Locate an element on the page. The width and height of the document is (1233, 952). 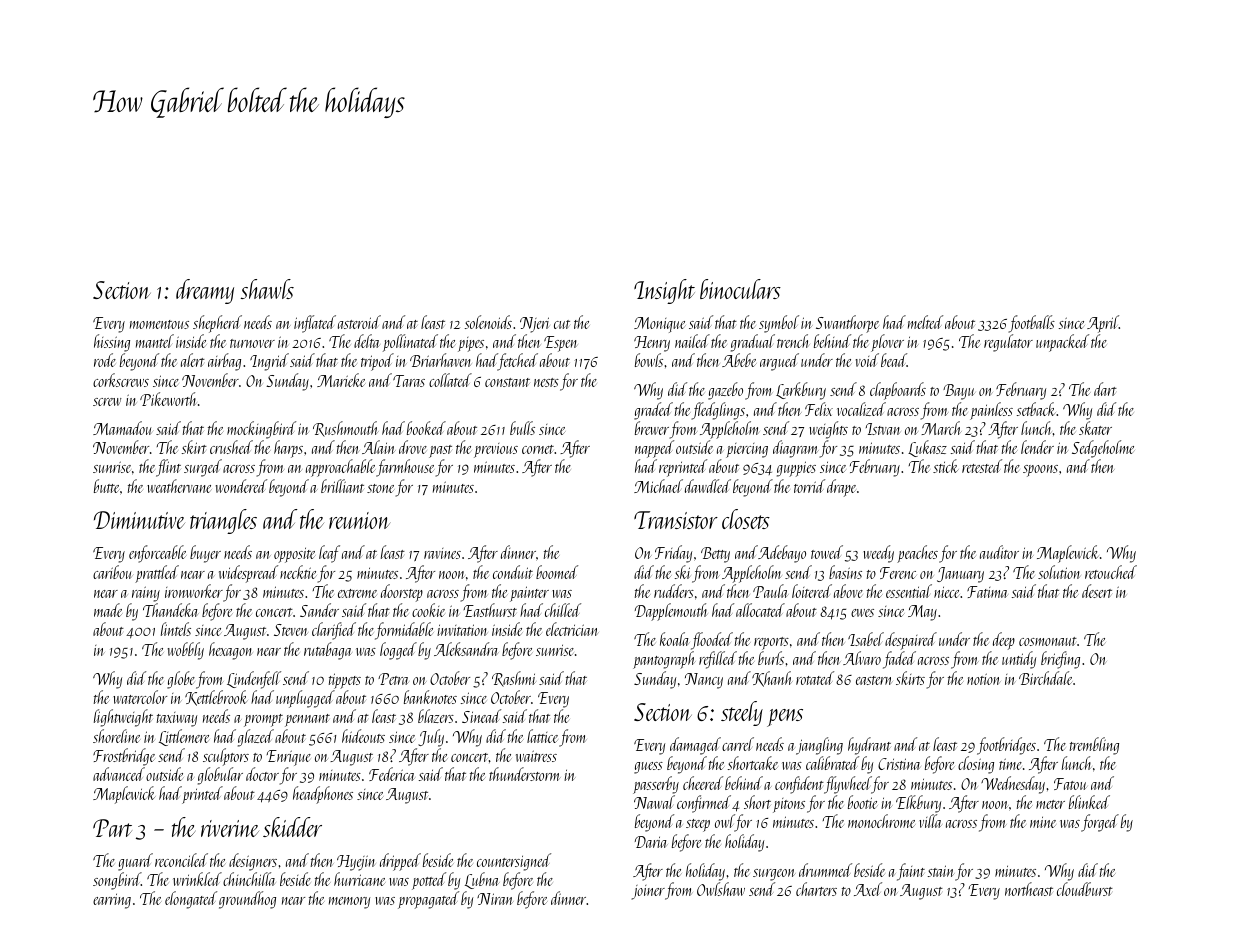
globe is located at coordinates (181, 680).
